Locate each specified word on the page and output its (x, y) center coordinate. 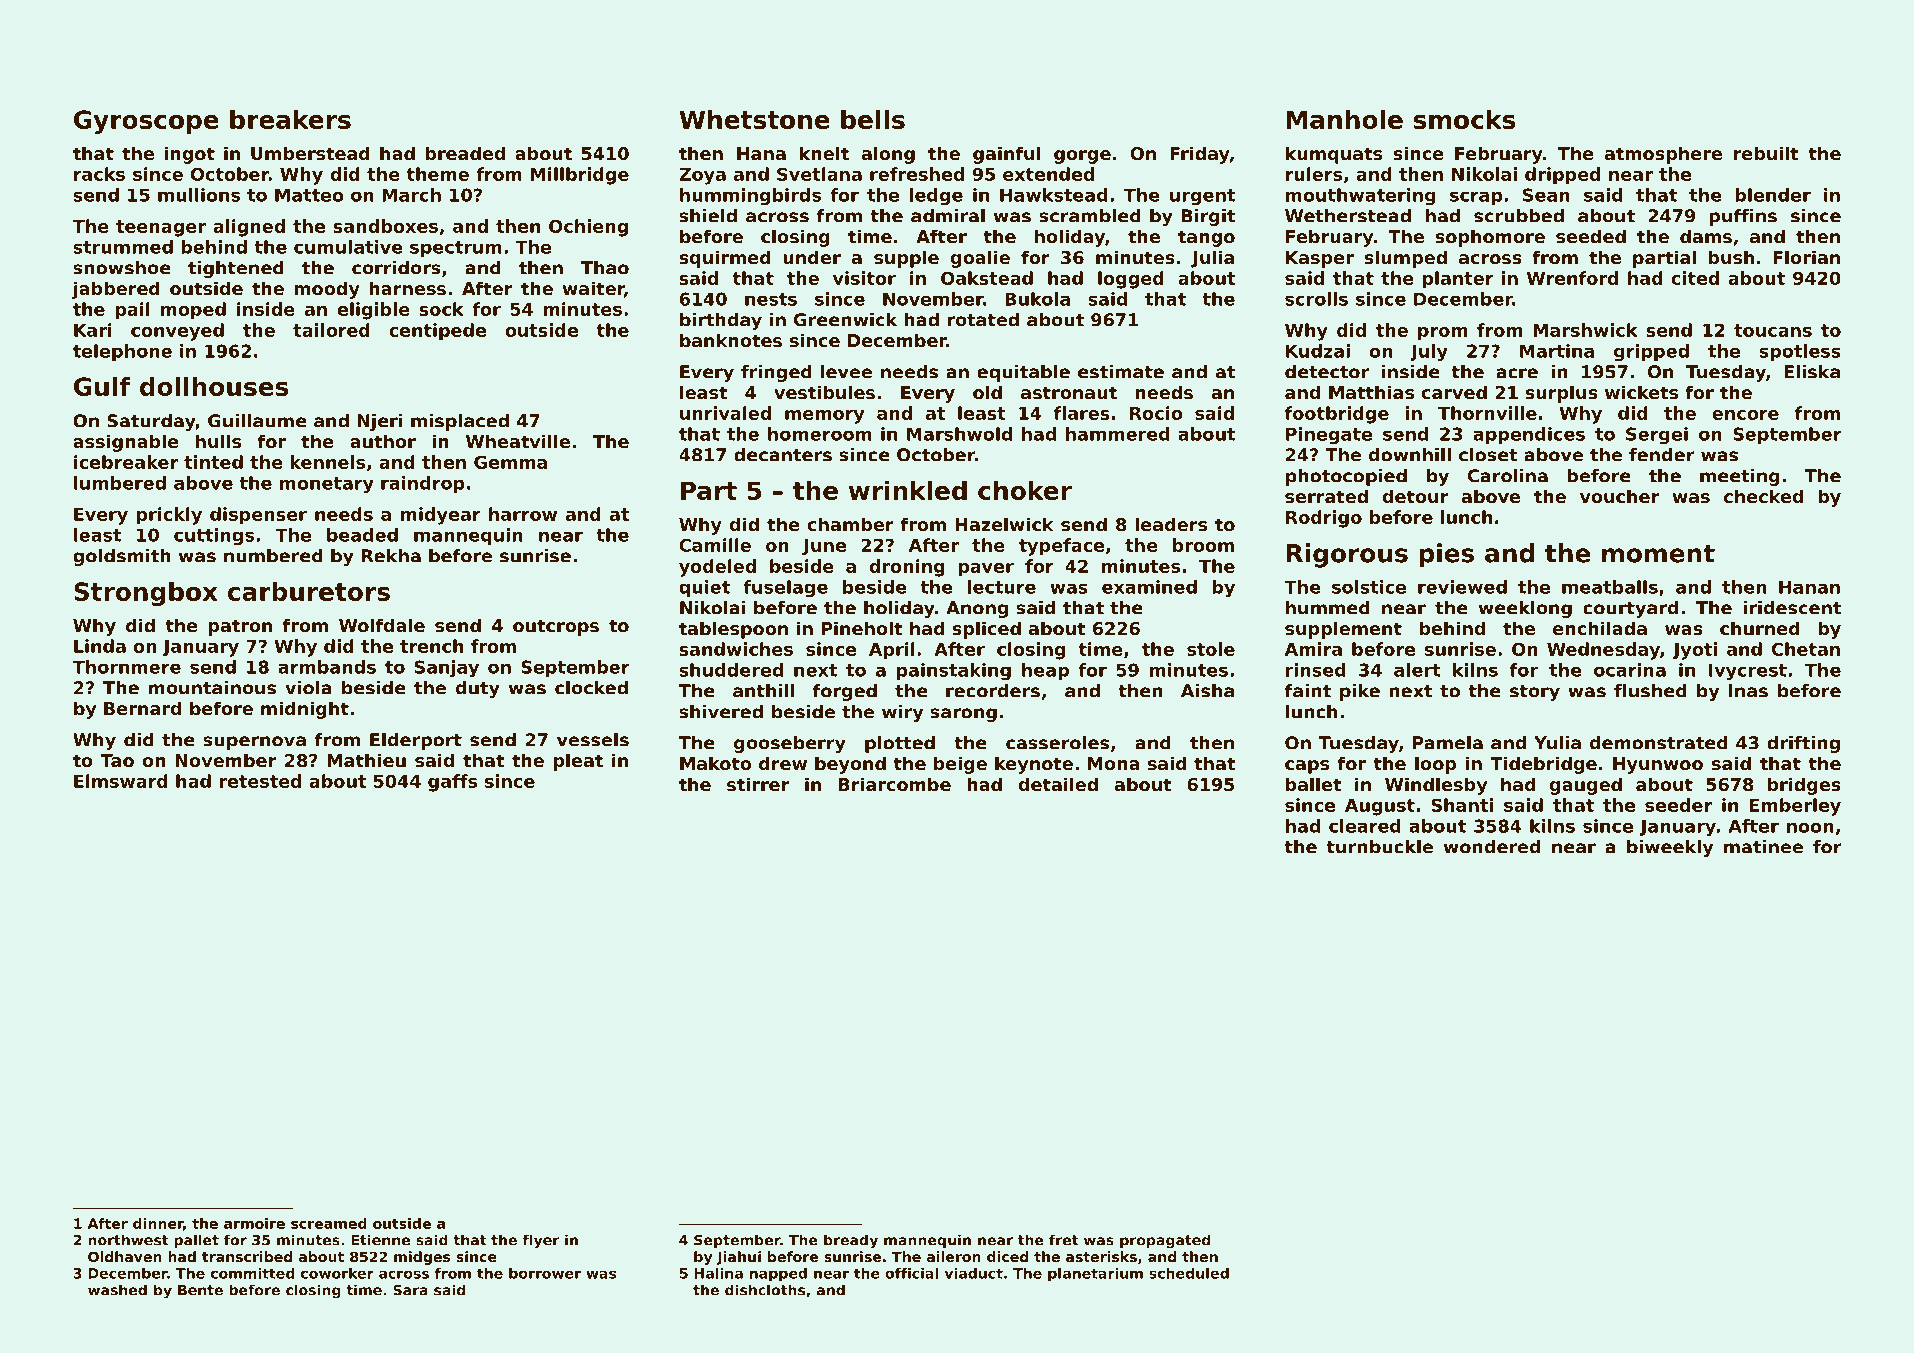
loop (1435, 765)
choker (1025, 490)
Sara (410, 1290)
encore (1745, 415)
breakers (290, 119)
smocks (1464, 119)
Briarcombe (895, 784)
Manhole (1345, 119)
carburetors (309, 591)
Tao (117, 760)
